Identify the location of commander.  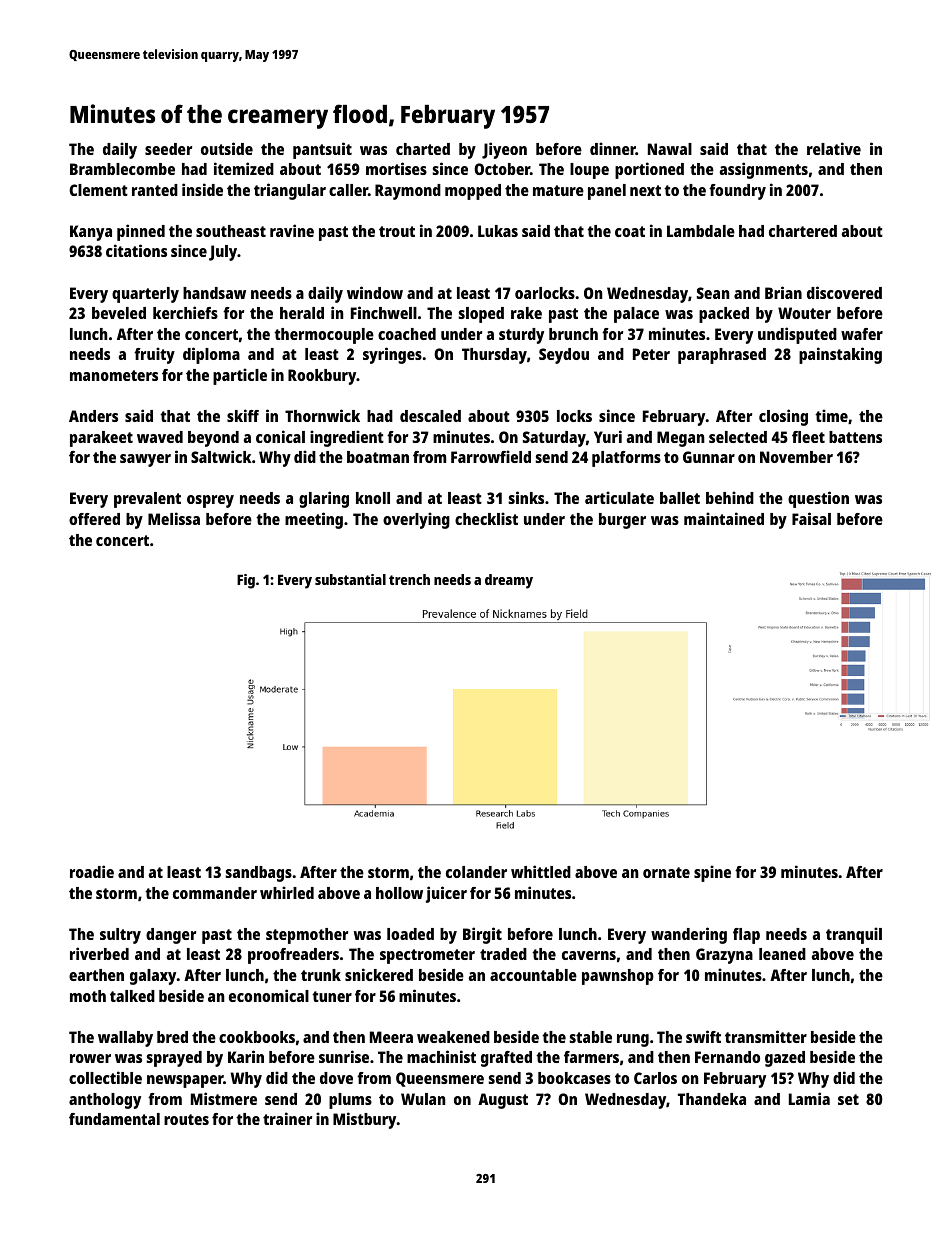
(215, 893).
